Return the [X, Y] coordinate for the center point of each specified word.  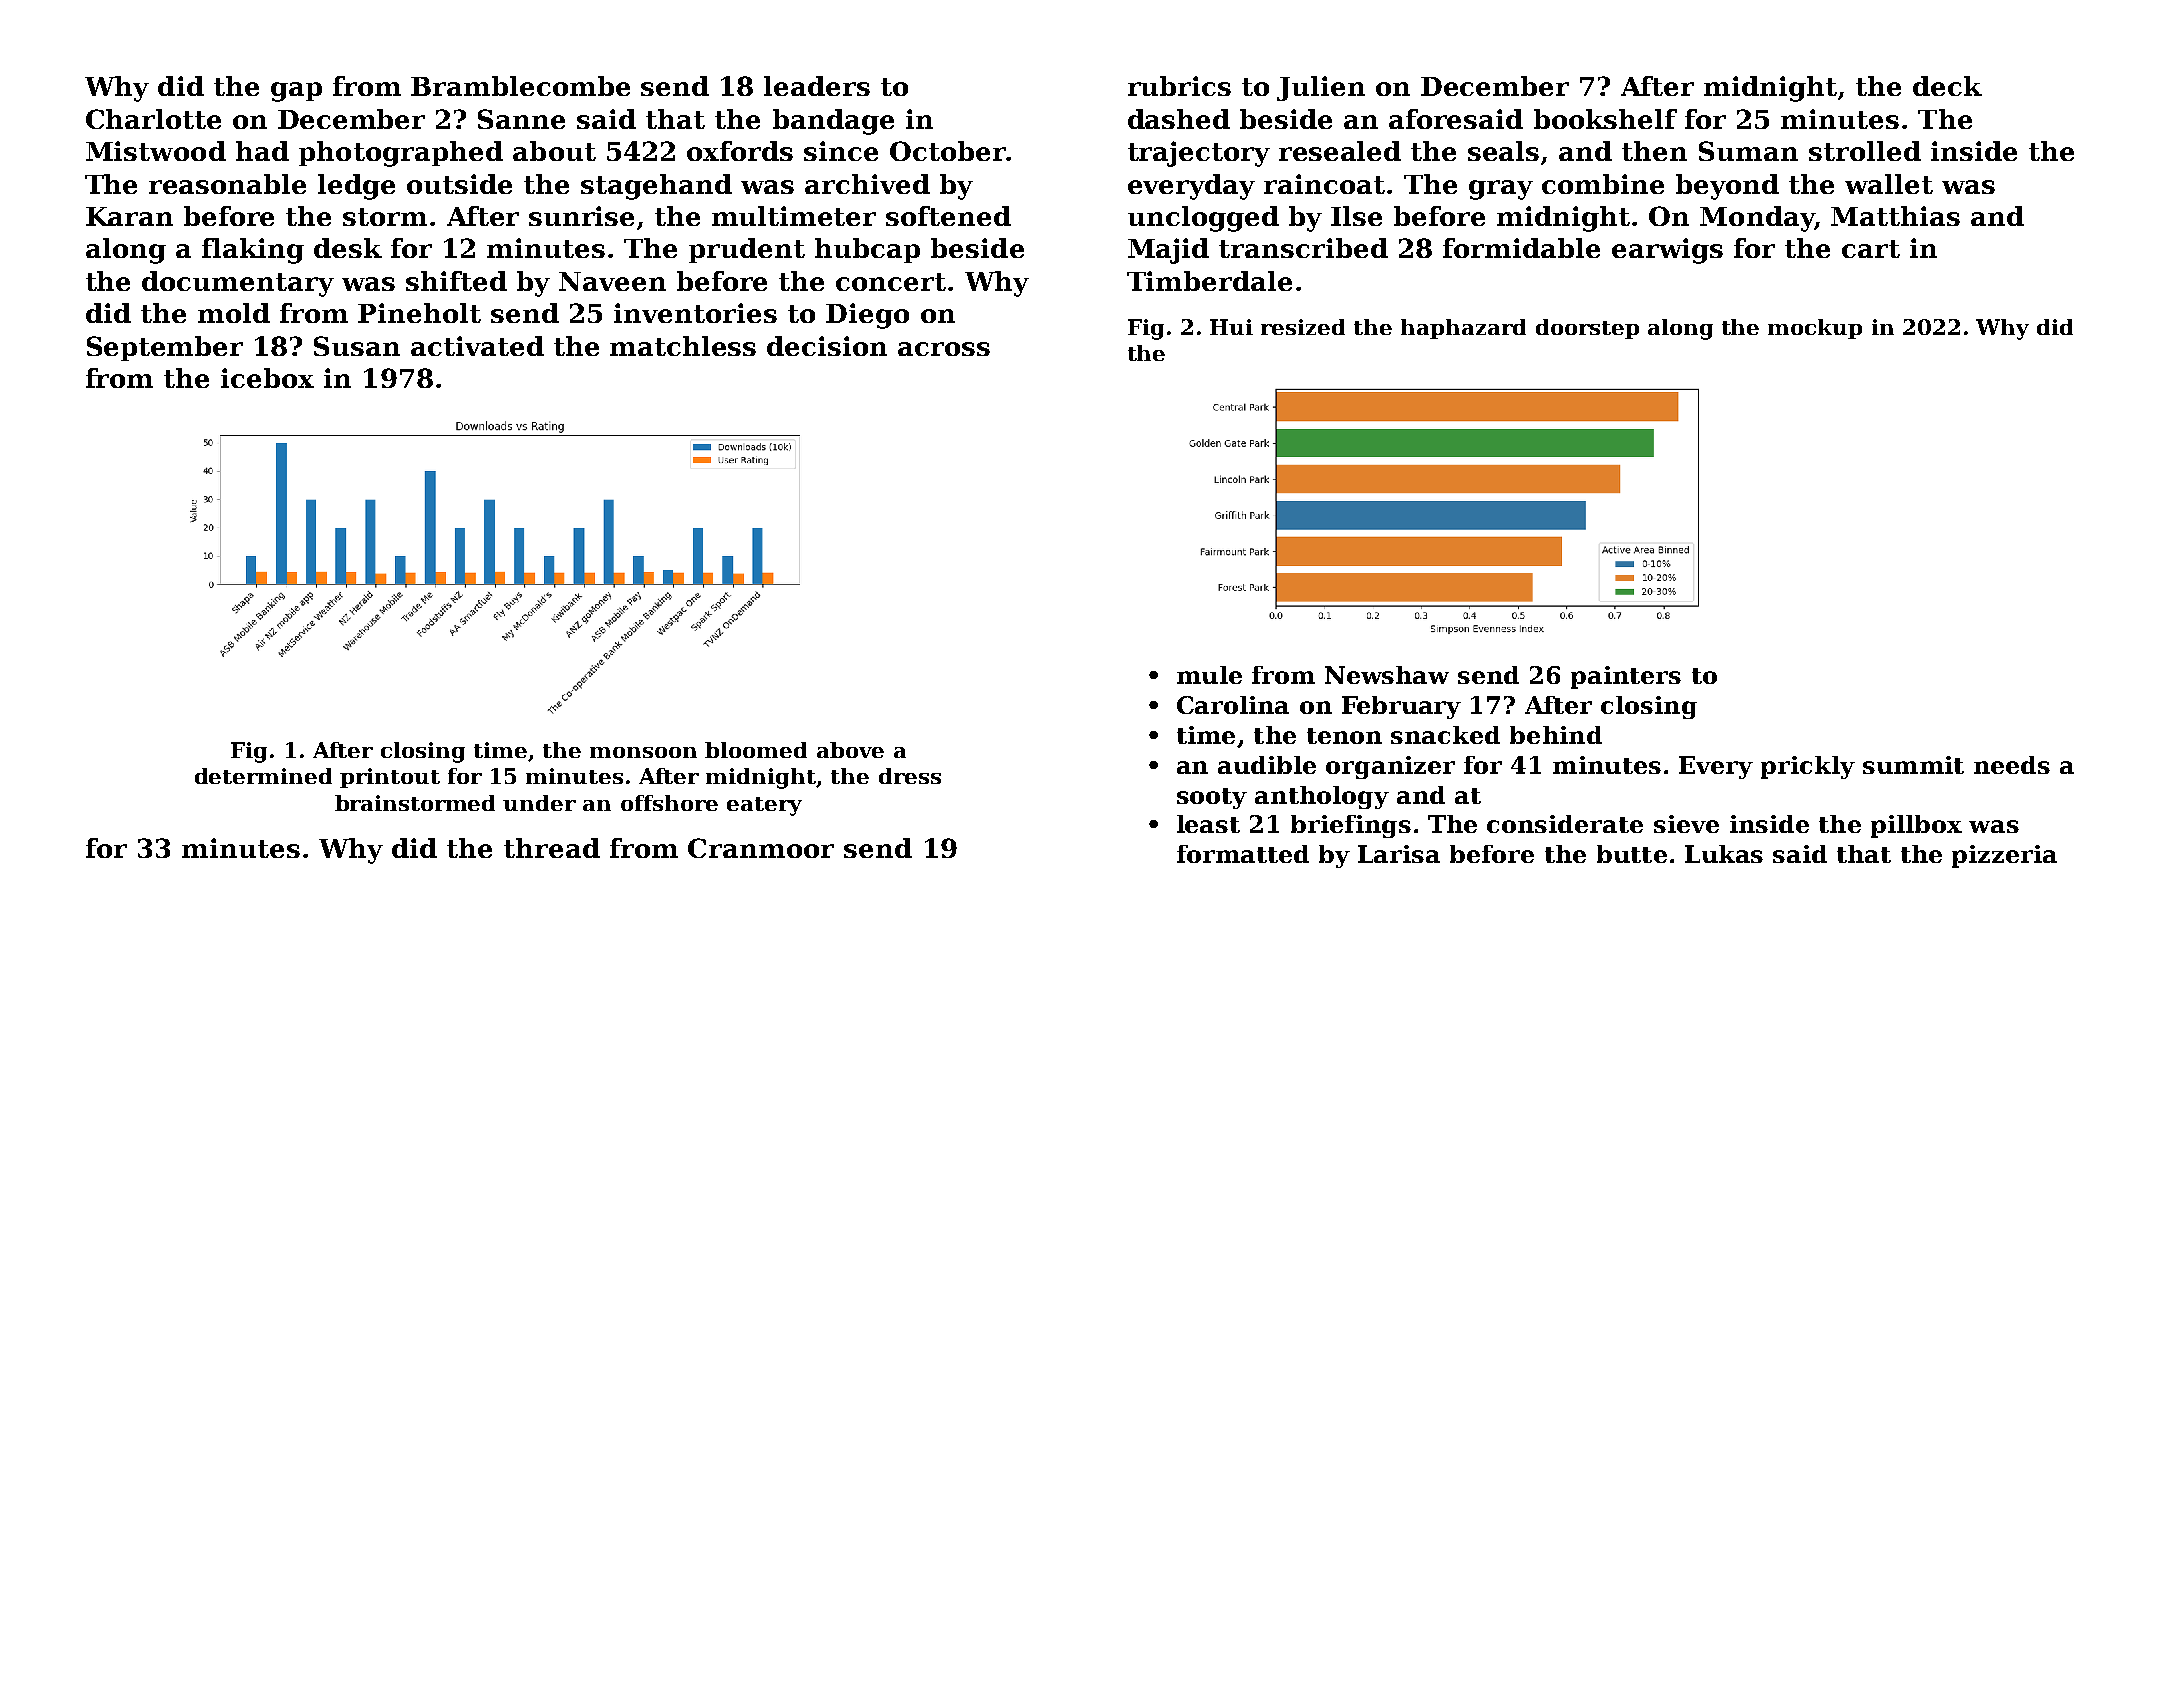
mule [1209, 675]
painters [1626, 677]
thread [552, 848]
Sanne [521, 119]
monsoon [643, 752]
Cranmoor [761, 848]
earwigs [1667, 251]
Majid [1168, 251]
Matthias [1895, 216]
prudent [747, 250]
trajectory [1199, 154]
